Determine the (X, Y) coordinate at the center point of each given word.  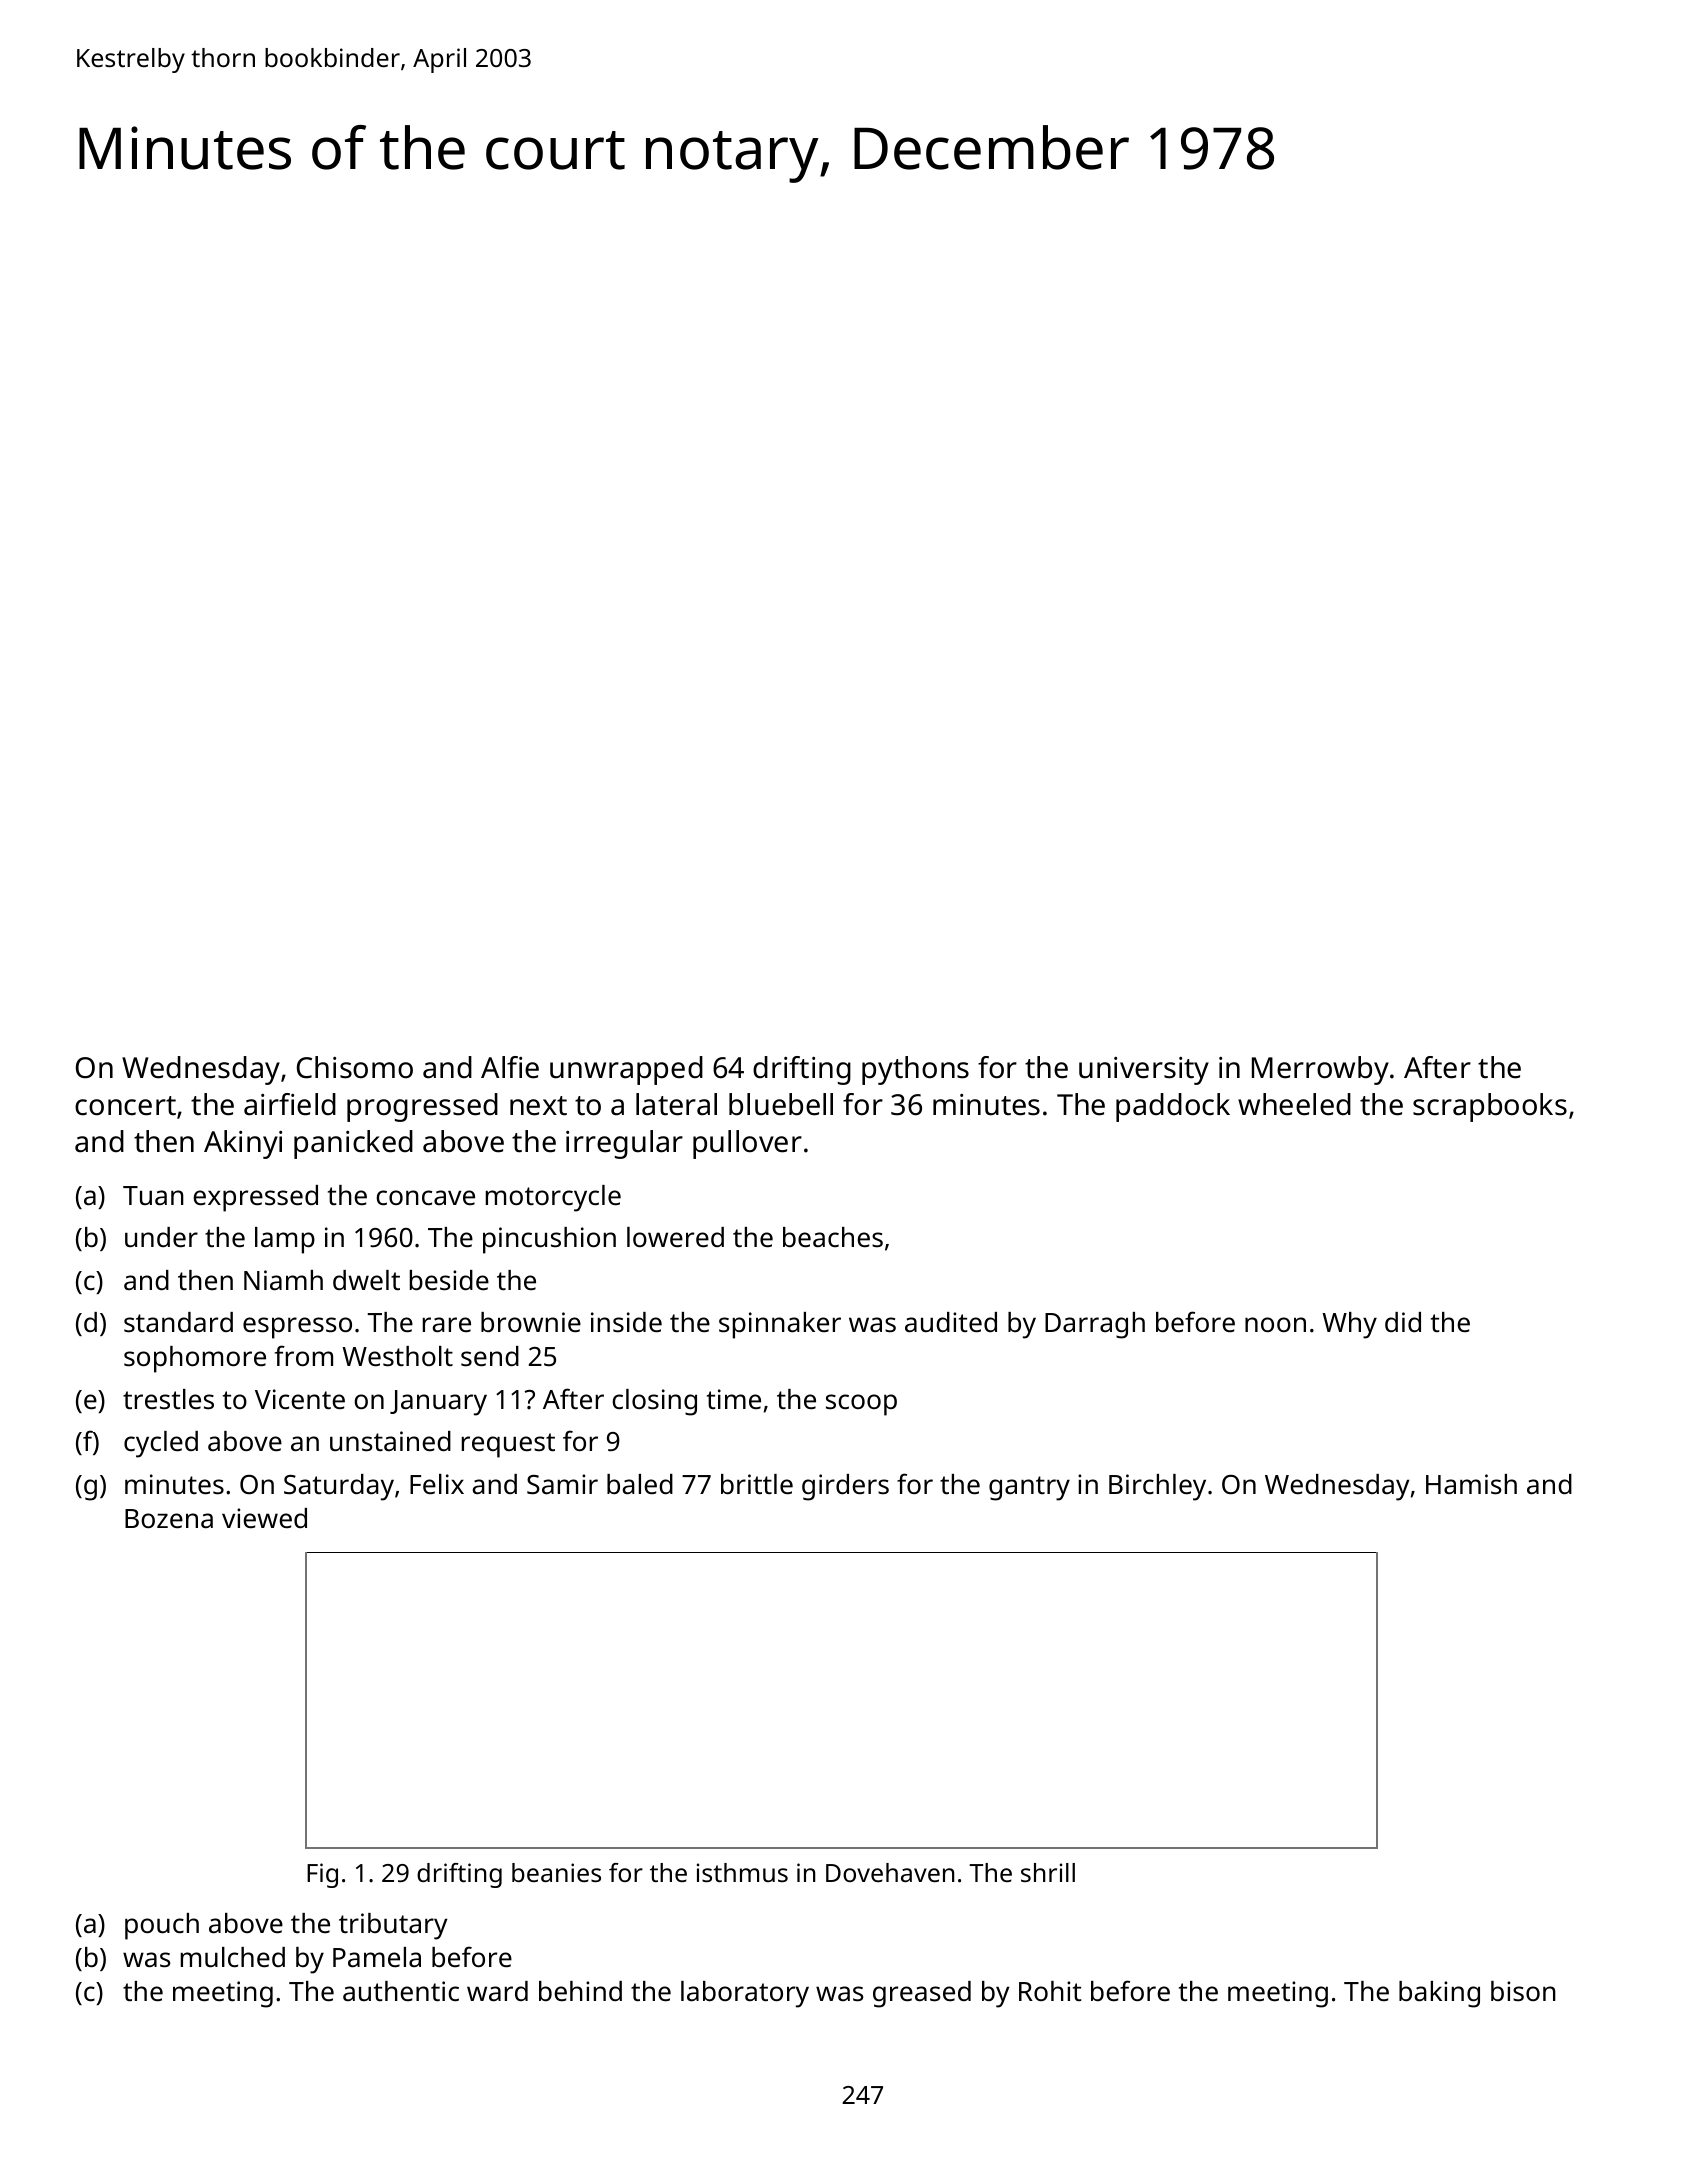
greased (922, 1994)
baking (1439, 1994)
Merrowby (1320, 1070)
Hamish (1471, 1484)
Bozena (169, 1518)
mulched (233, 1957)
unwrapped (626, 1070)
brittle (757, 1484)
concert (125, 1106)
